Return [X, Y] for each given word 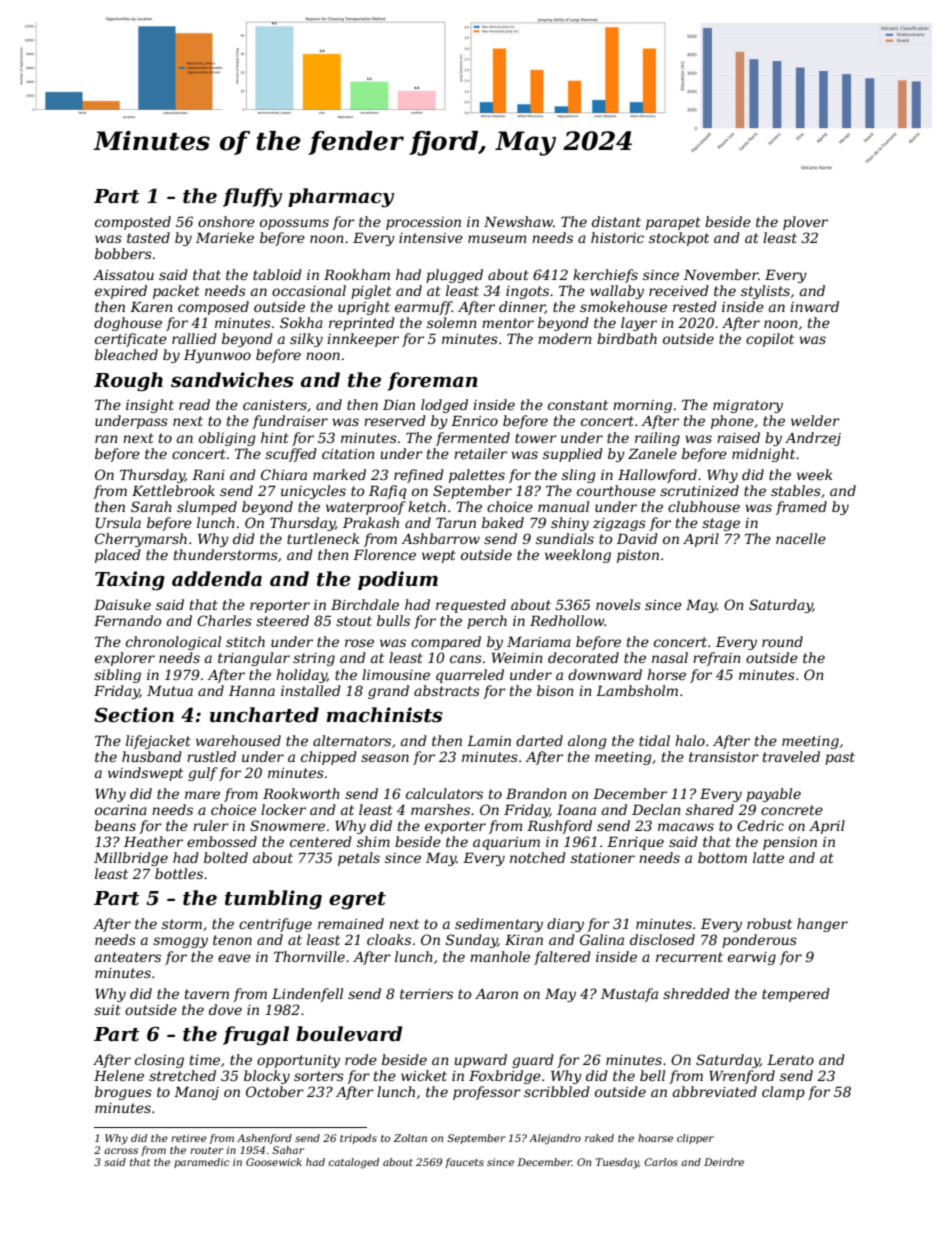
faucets [464, 1163]
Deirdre [724, 1162]
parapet [673, 223]
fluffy [252, 198]
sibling [117, 676]
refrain [717, 659]
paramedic [202, 1163]
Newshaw [518, 221]
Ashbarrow [440, 538]
